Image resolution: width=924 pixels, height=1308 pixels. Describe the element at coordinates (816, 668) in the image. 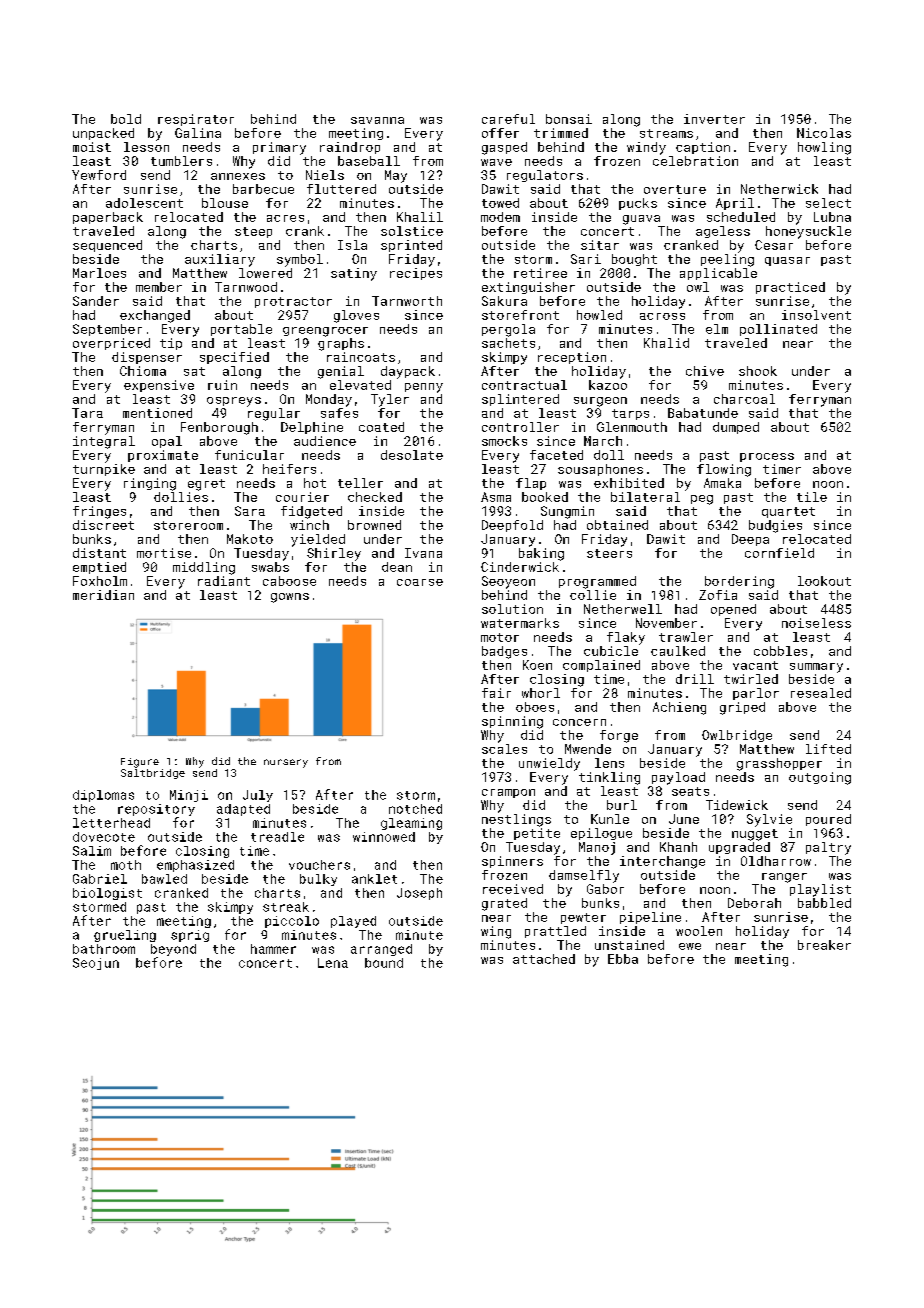

I see `summary` at that location.
